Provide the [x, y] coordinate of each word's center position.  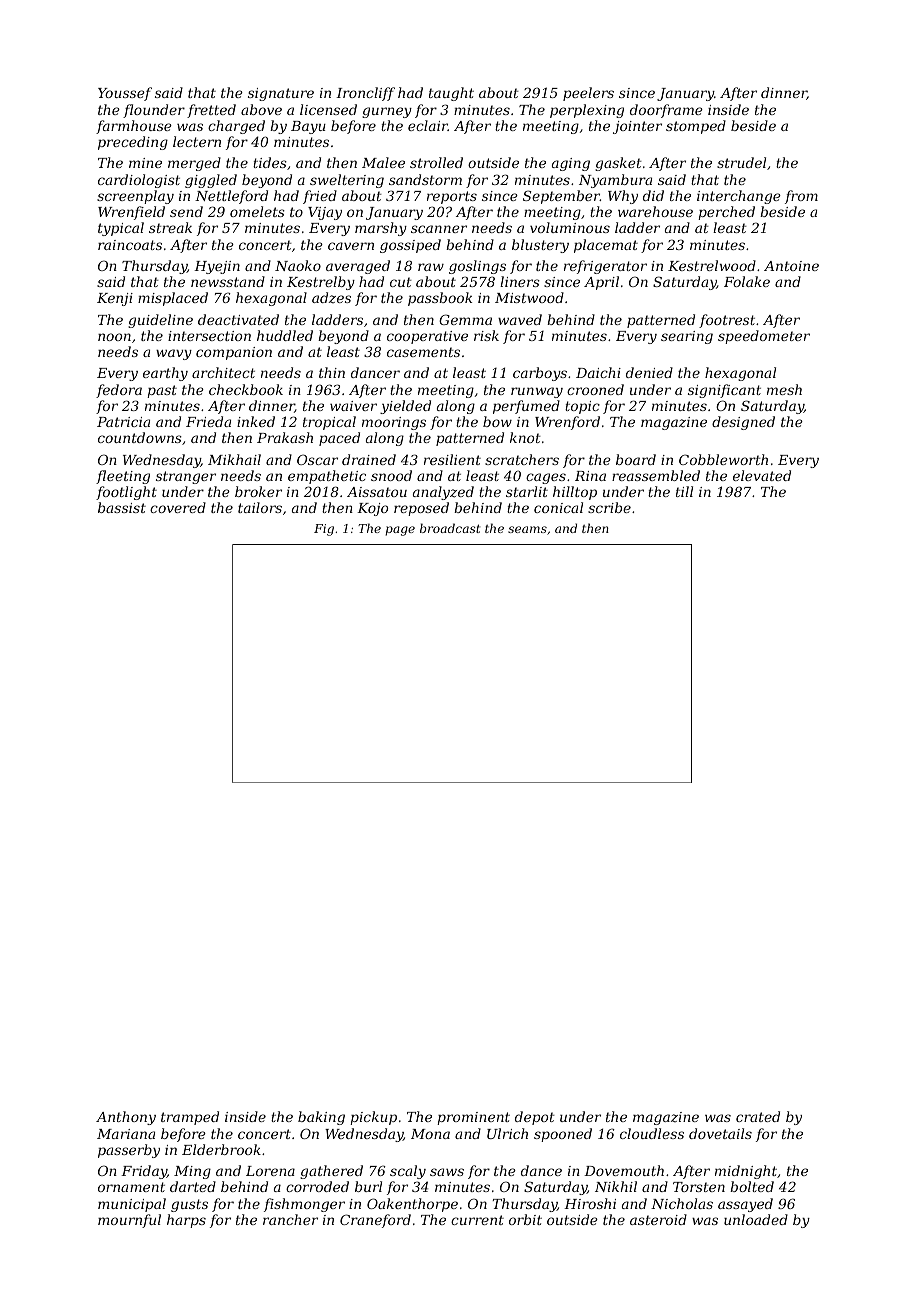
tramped [190, 1118]
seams [527, 529]
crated [758, 1116]
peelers [588, 94]
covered [178, 507]
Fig [324, 530]
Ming [192, 1172]
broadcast [450, 528]
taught [451, 94]
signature [281, 94]
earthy [165, 374]
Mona [430, 1134]
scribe [609, 507]
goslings [477, 267]
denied [649, 372]
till [684, 491]
